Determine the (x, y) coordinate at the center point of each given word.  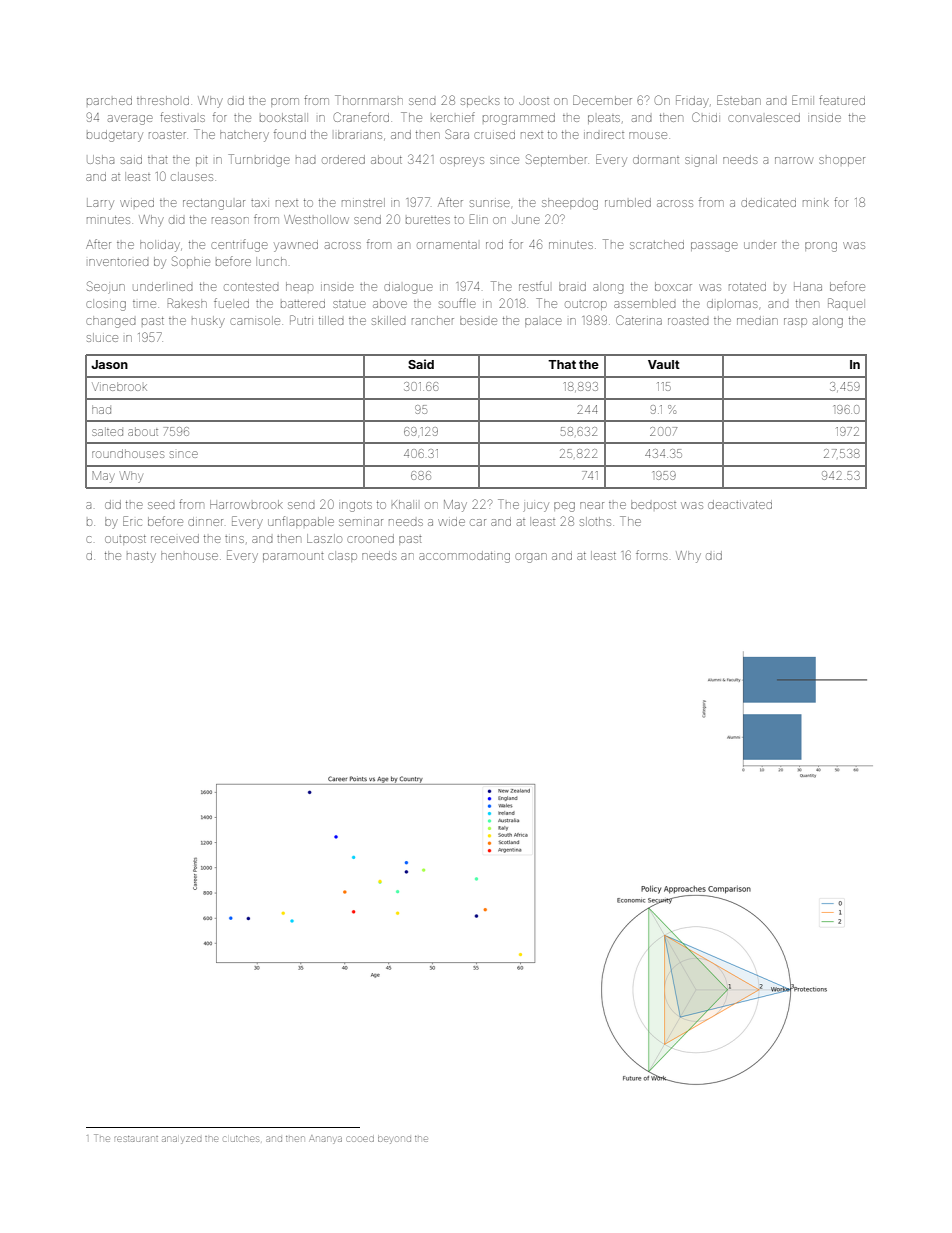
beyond (394, 1140)
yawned (296, 247)
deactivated (740, 504)
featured (842, 100)
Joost (534, 101)
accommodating (464, 557)
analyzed (181, 1140)
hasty (141, 557)
